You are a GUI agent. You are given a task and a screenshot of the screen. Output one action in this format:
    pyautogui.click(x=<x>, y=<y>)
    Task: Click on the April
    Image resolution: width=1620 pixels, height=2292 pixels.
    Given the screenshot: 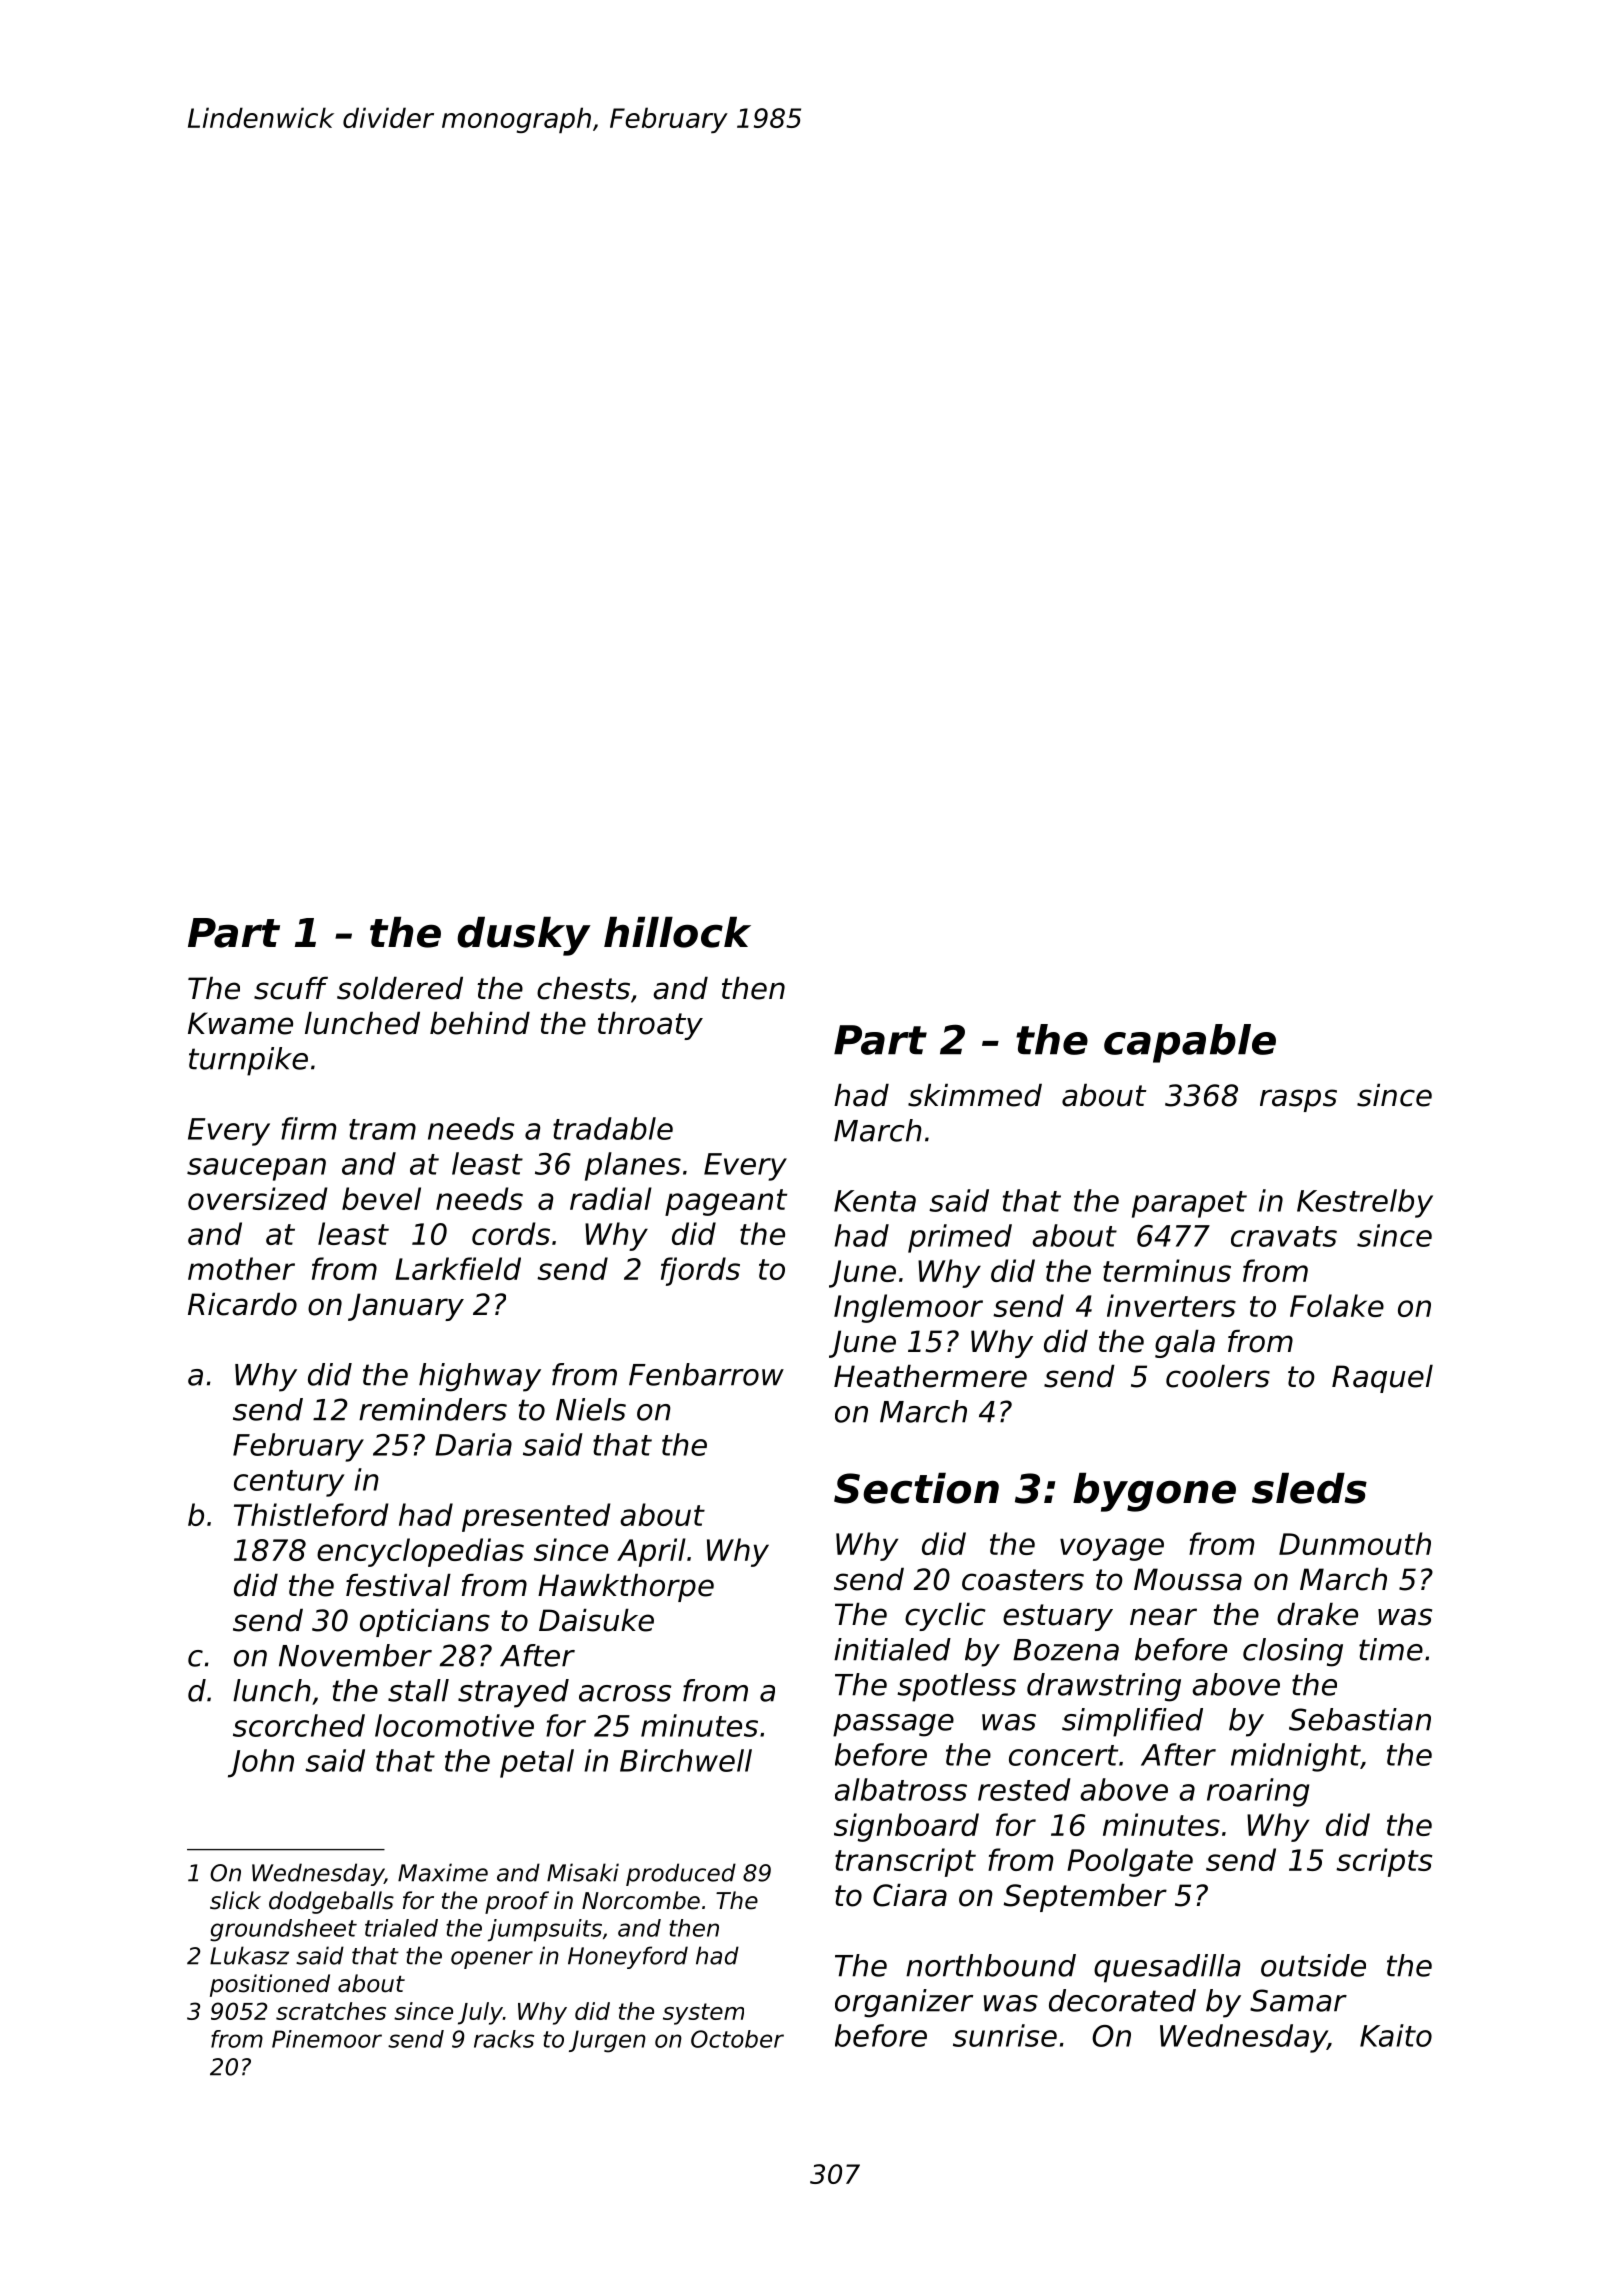 What is the action you would take?
    pyautogui.click(x=651, y=1552)
